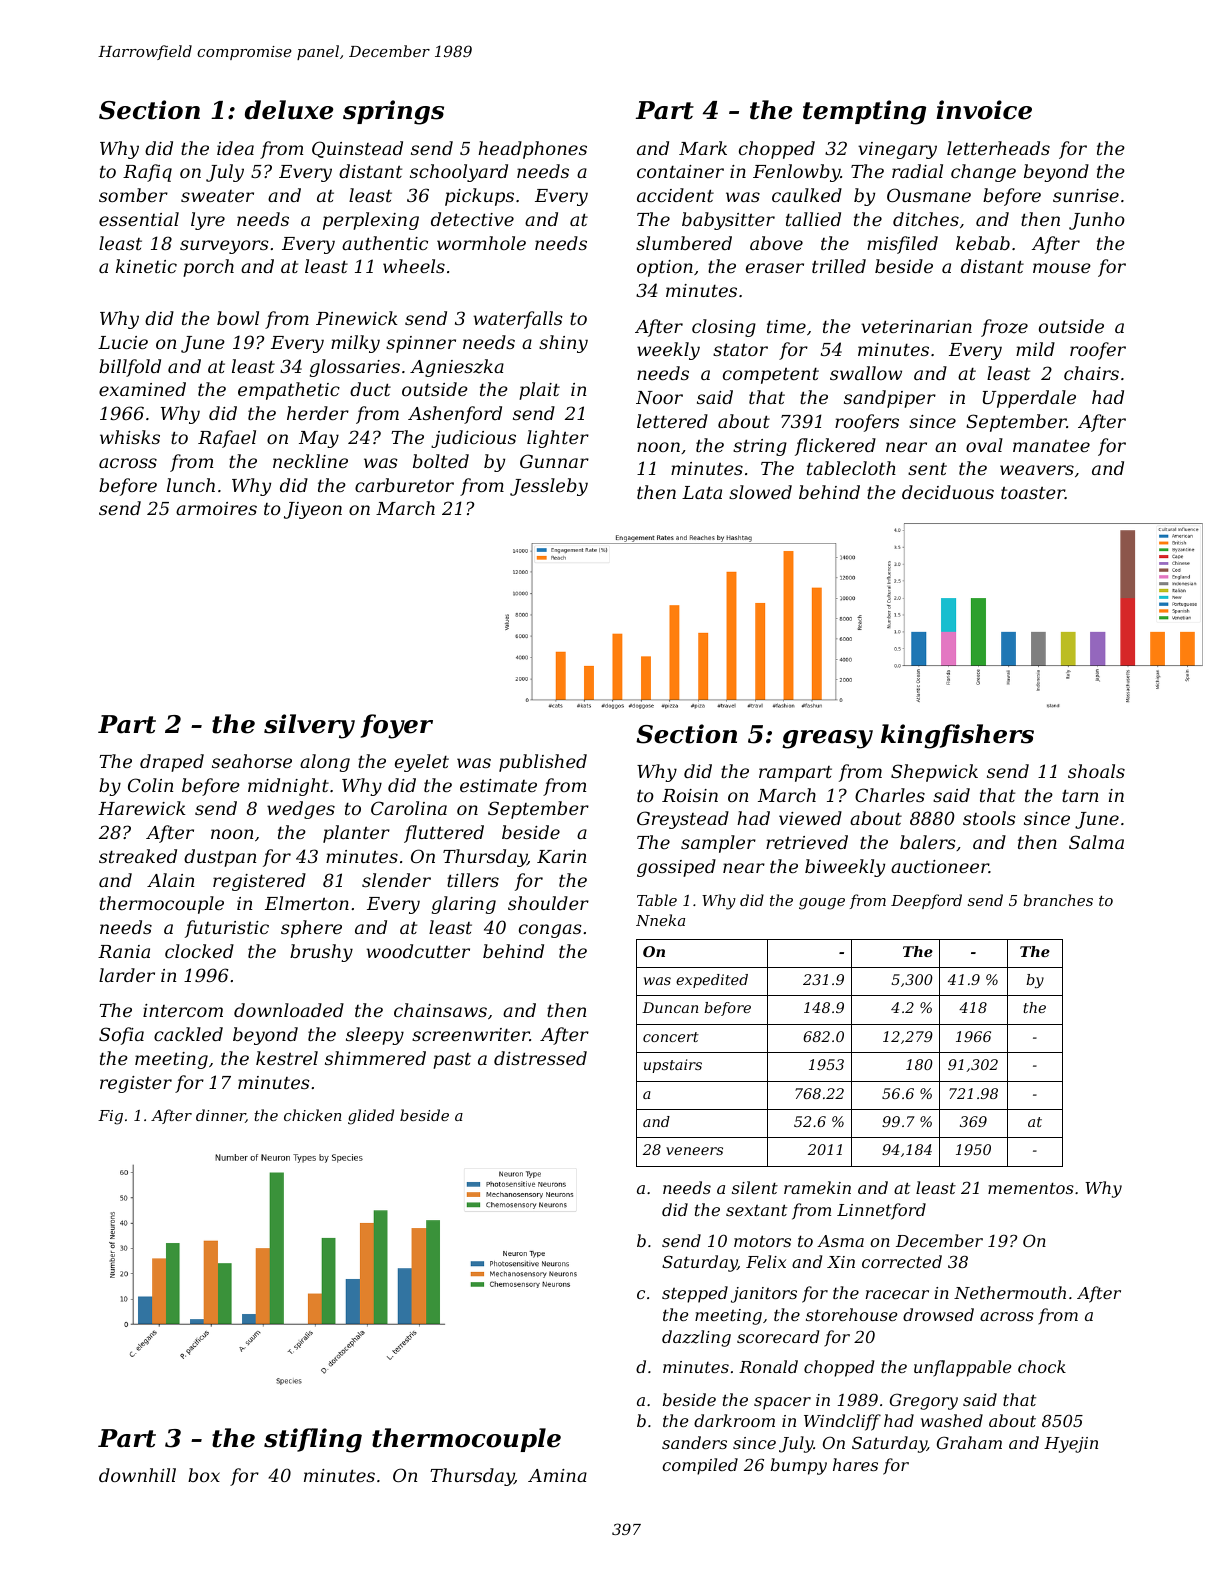  I want to click on stepped, so click(695, 1294).
